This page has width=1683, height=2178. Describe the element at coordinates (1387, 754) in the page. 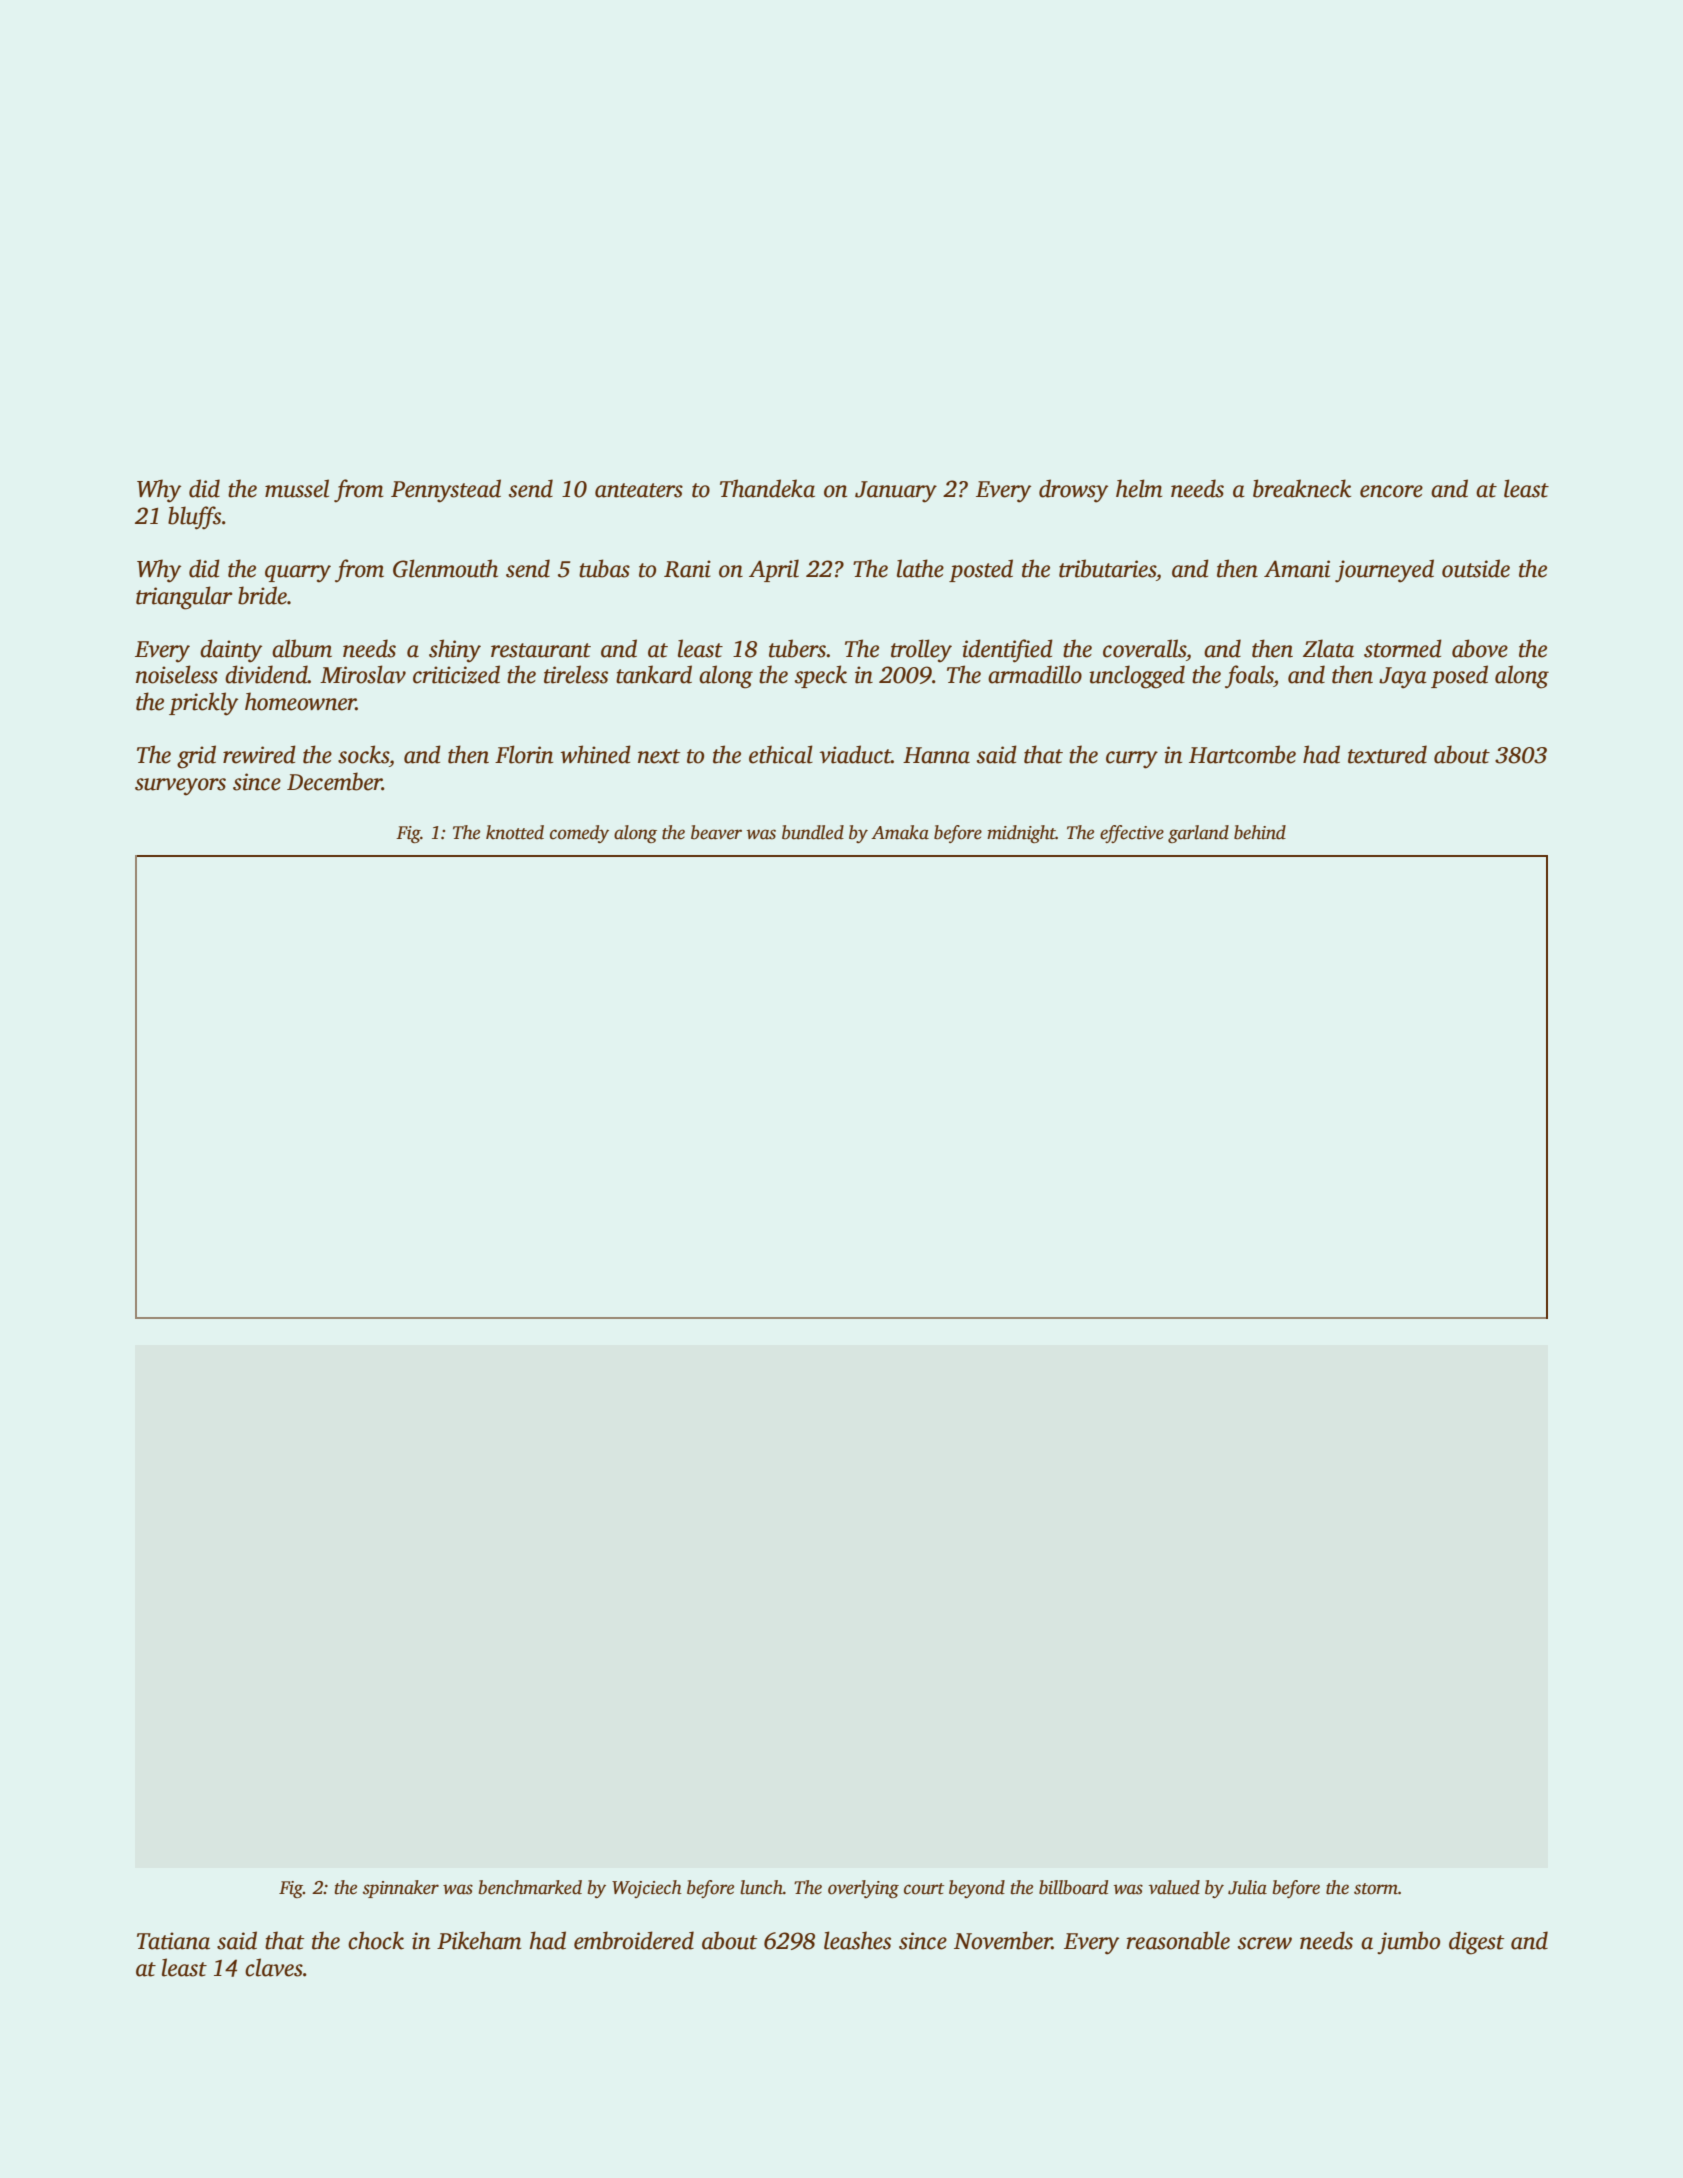

I see `textured` at that location.
